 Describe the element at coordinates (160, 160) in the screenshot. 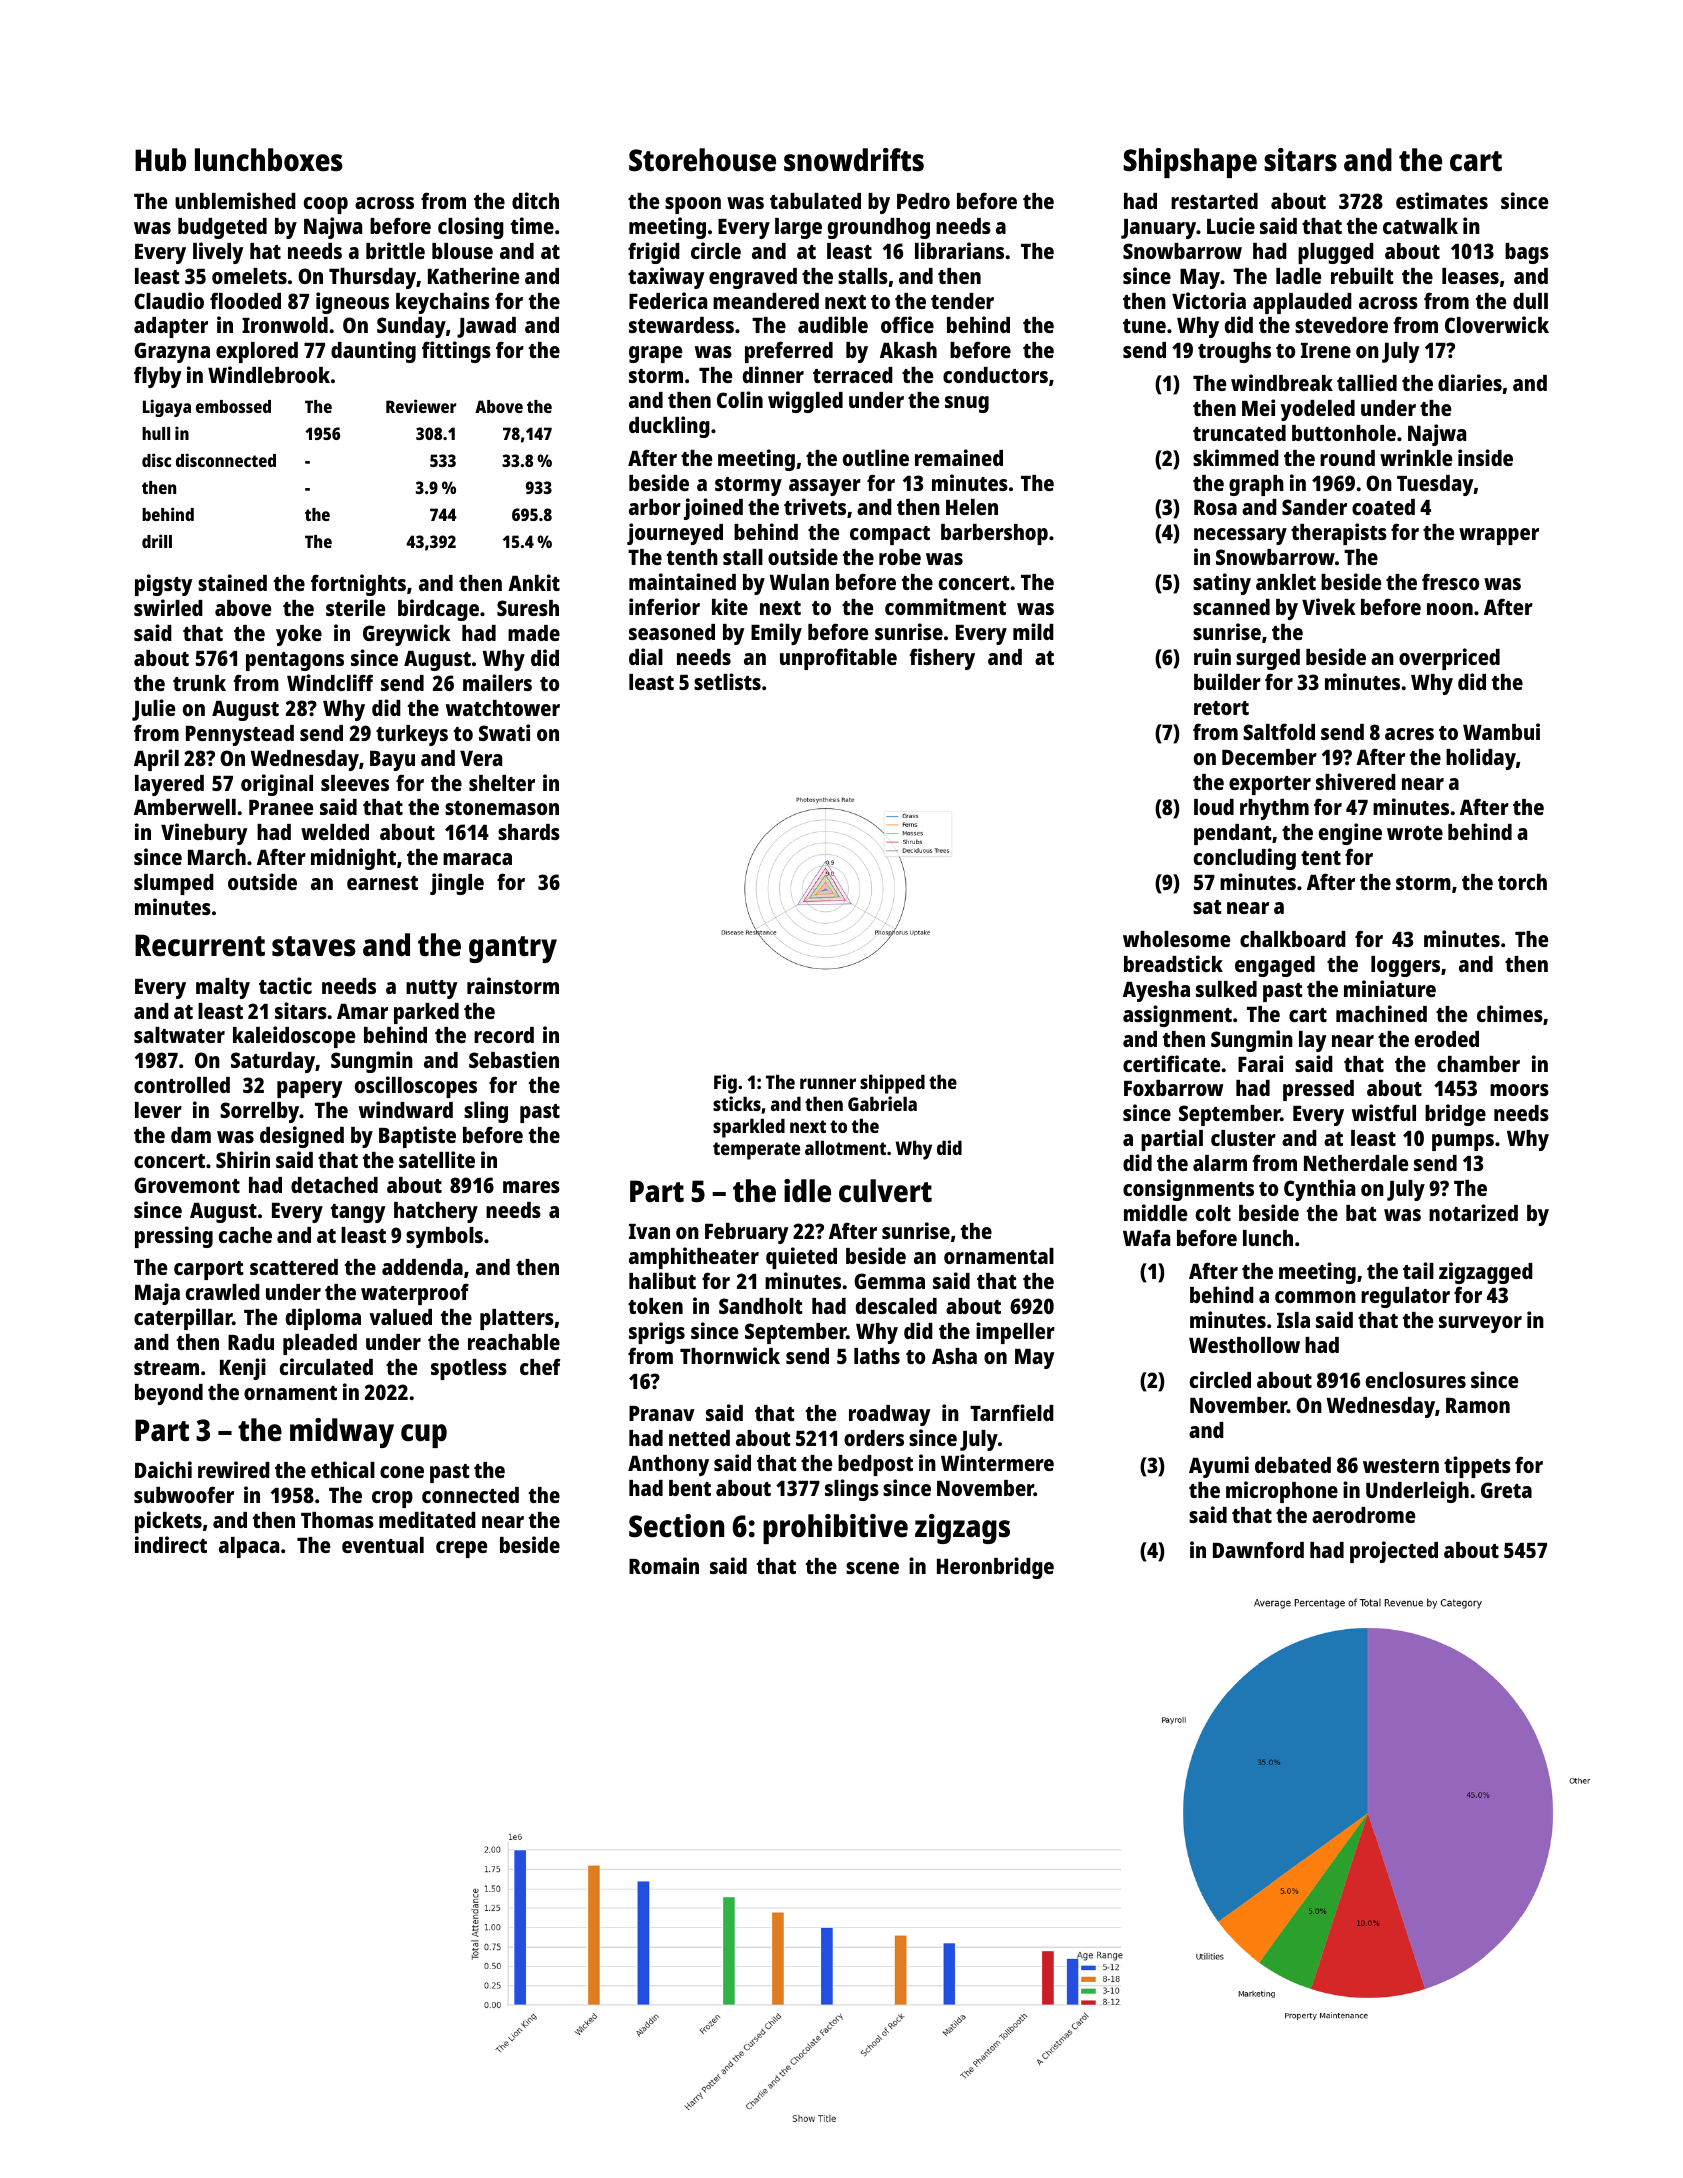

I see `Hub` at that location.
